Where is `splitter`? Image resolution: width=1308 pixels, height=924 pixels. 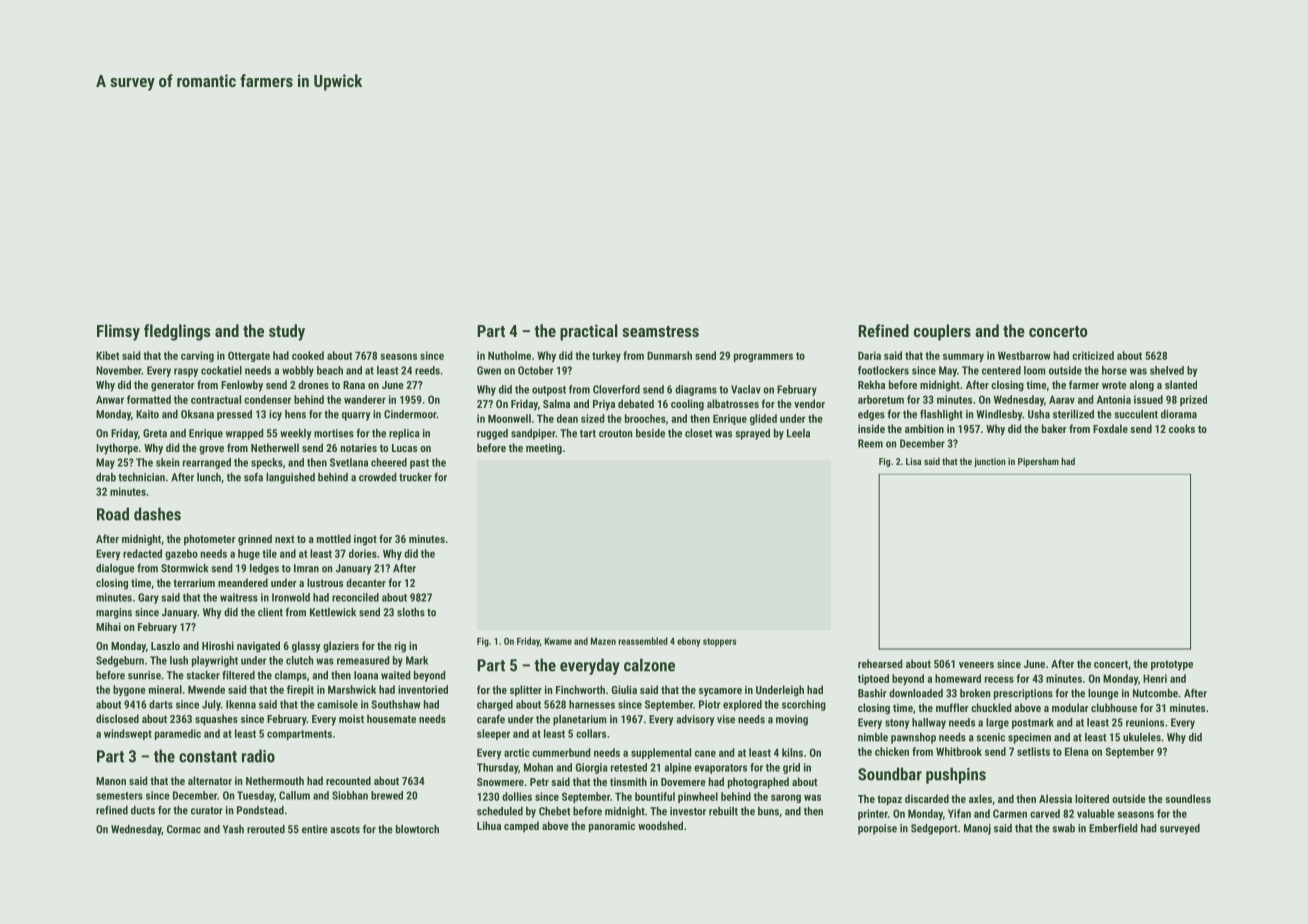 splitter is located at coordinates (526, 691).
